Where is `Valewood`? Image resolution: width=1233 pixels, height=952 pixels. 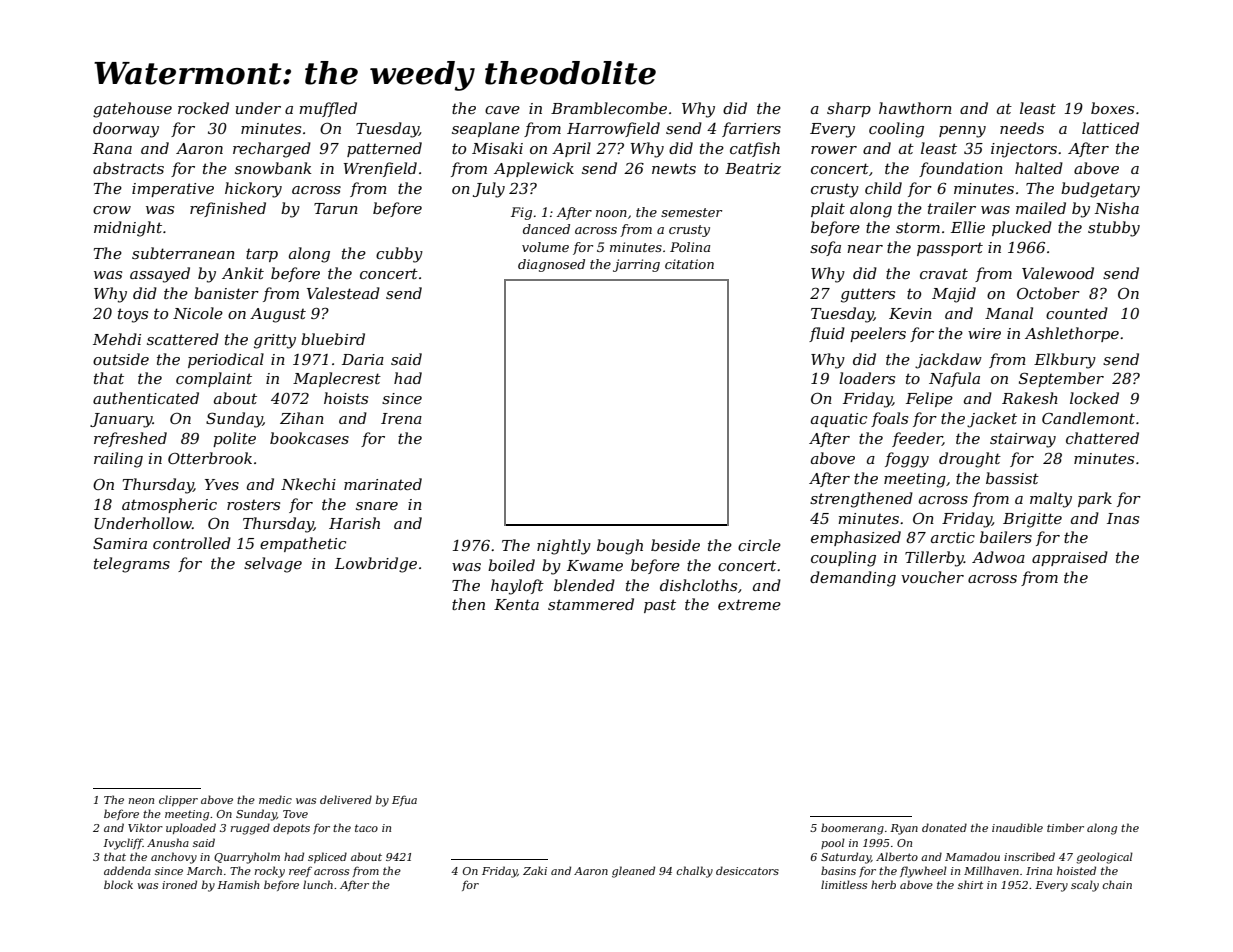
Valewood is located at coordinates (1058, 273).
